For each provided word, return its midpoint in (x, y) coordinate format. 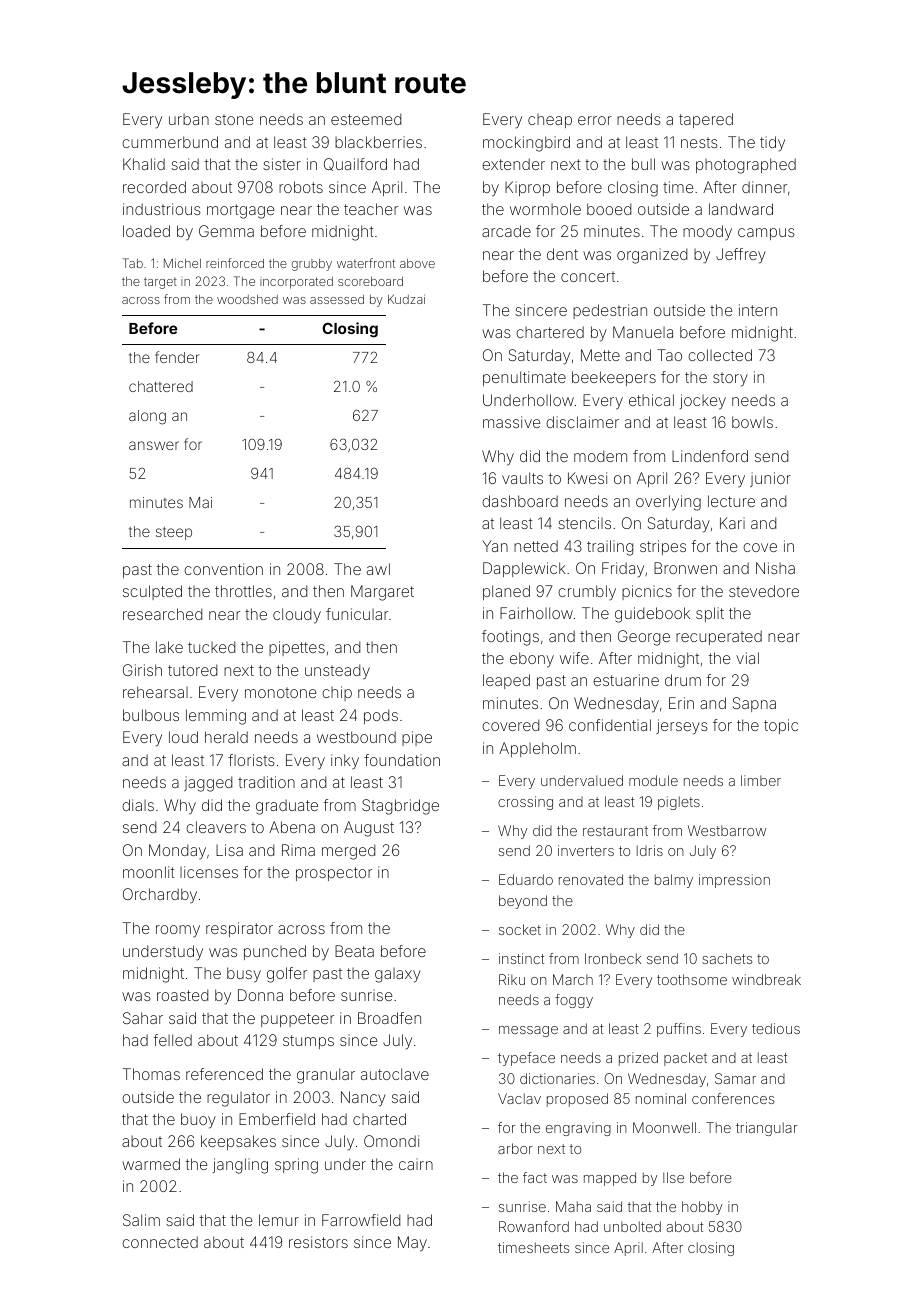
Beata (354, 951)
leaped (506, 681)
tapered (706, 120)
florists (251, 760)
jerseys (682, 727)
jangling (240, 1166)
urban (189, 119)
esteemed (366, 119)
